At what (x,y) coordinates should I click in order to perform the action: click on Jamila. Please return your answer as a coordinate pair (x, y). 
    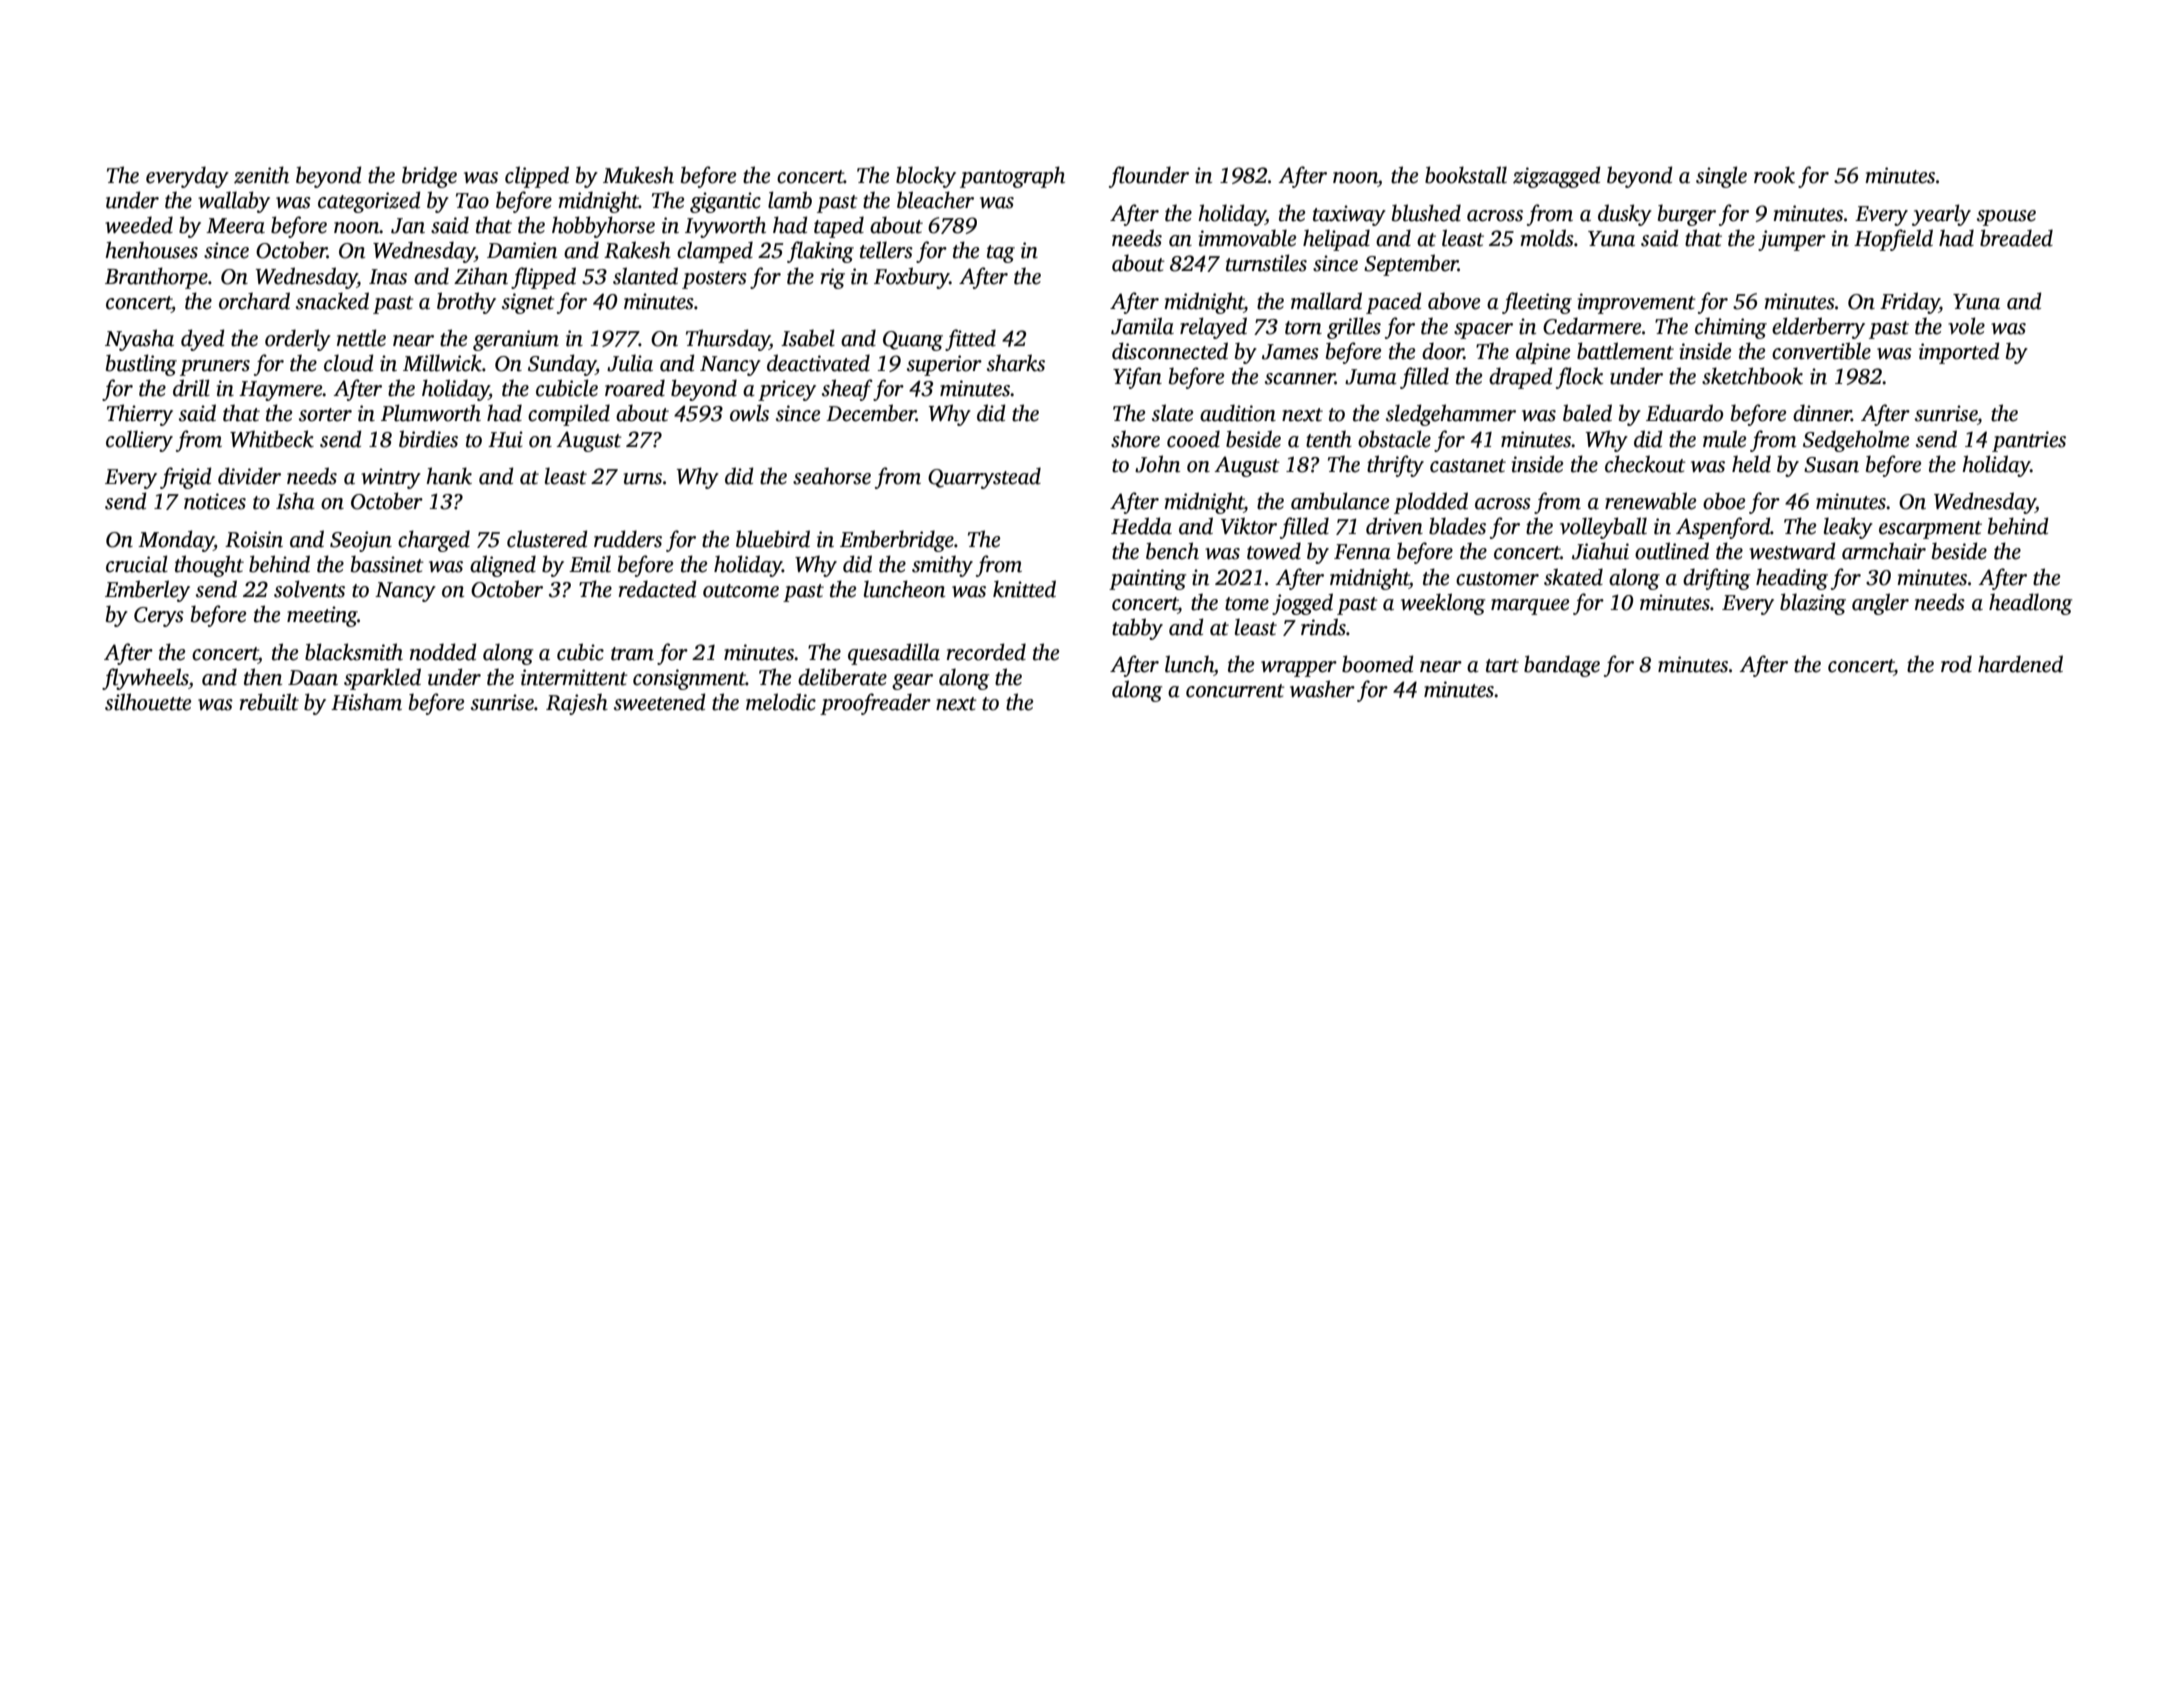
    Looking at the image, I should click on (1142, 326).
